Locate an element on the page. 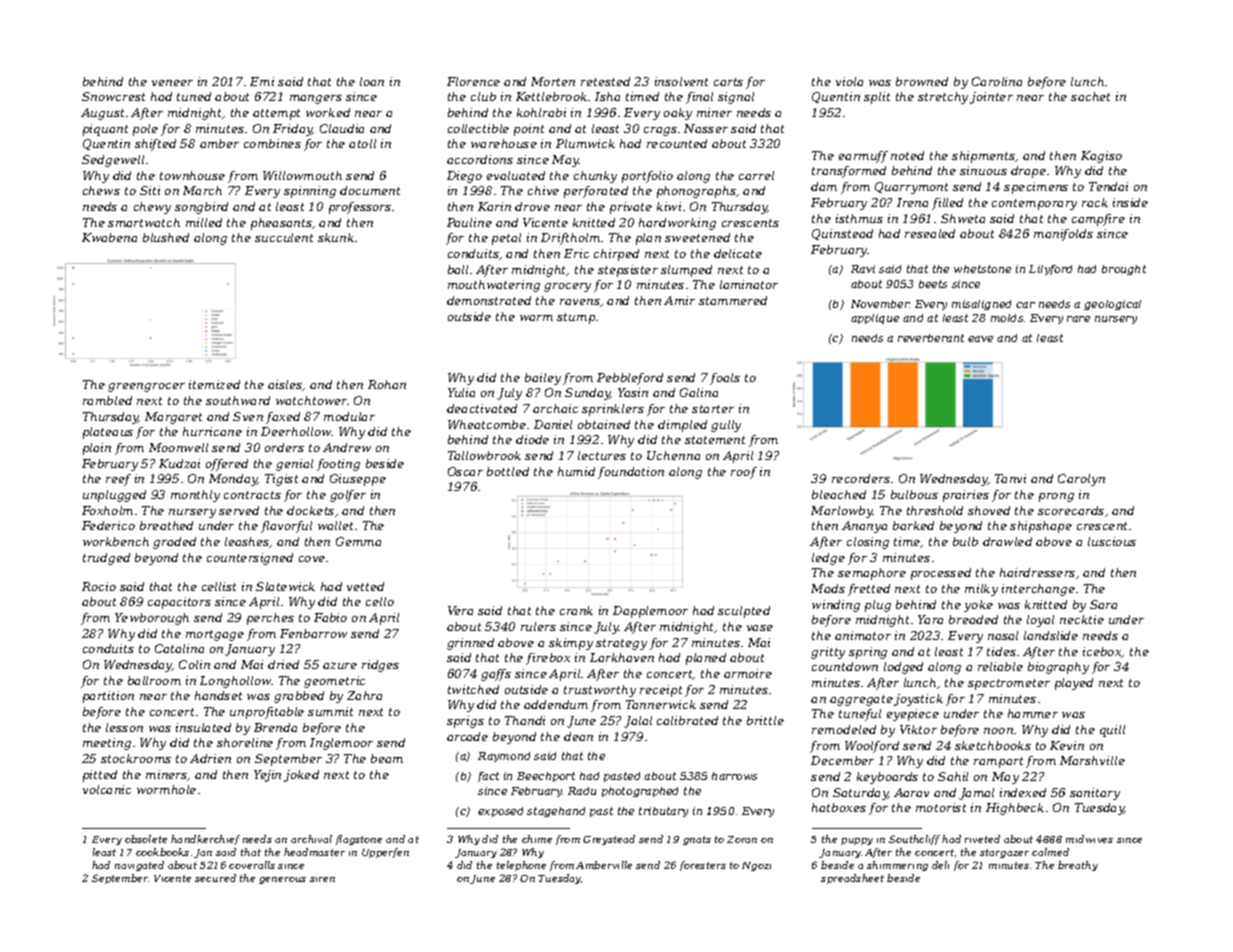  bailey is located at coordinates (543, 379).
